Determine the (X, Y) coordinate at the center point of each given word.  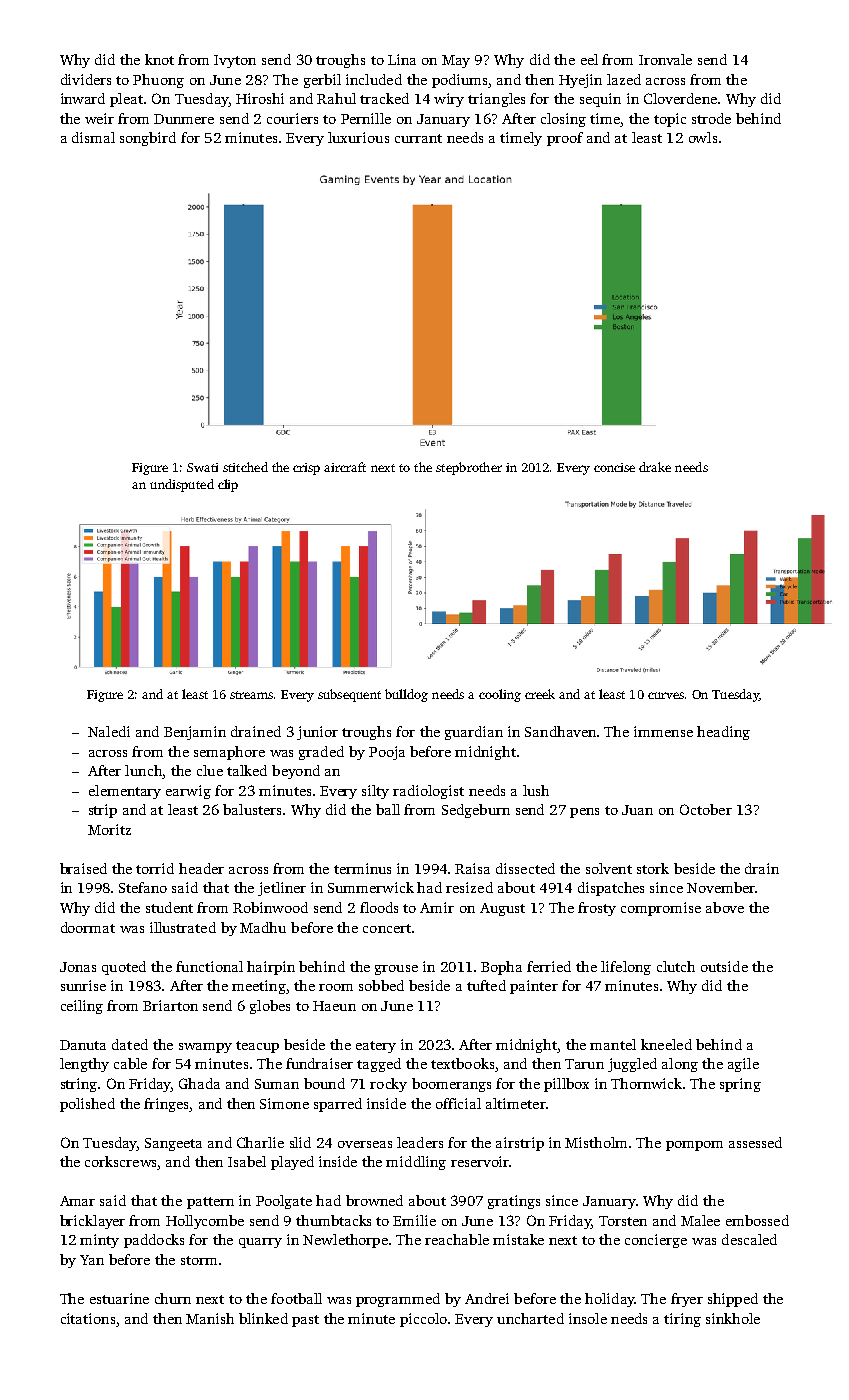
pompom (694, 1146)
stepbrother (469, 468)
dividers (86, 79)
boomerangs (451, 1085)
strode (711, 118)
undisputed (182, 485)
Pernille (366, 118)
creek (540, 694)
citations (88, 1318)
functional (209, 966)
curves (666, 695)
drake (655, 467)
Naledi (109, 731)
